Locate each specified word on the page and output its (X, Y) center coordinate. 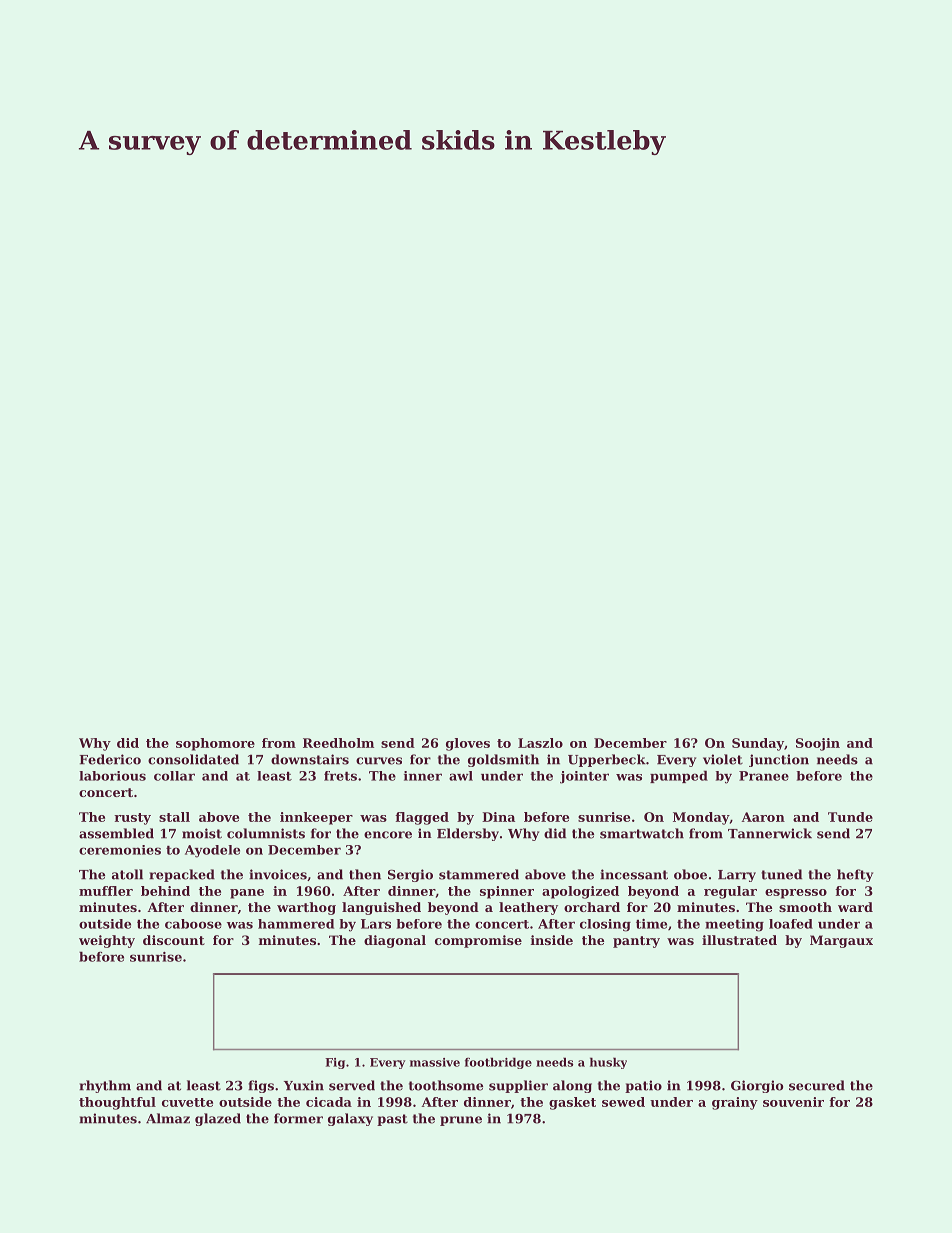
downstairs (310, 759)
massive (435, 1062)
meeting (734, 925)
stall (174, 817)
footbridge (498, 1063)
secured (817, 1085)
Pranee (764, 776)
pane (247, 894)
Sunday (758, 744)
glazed (218, 1119)
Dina (498, 817)
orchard (592, 907)
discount (174, 940)
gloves (468, 744)
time (651, 924)
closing (605, 925)
